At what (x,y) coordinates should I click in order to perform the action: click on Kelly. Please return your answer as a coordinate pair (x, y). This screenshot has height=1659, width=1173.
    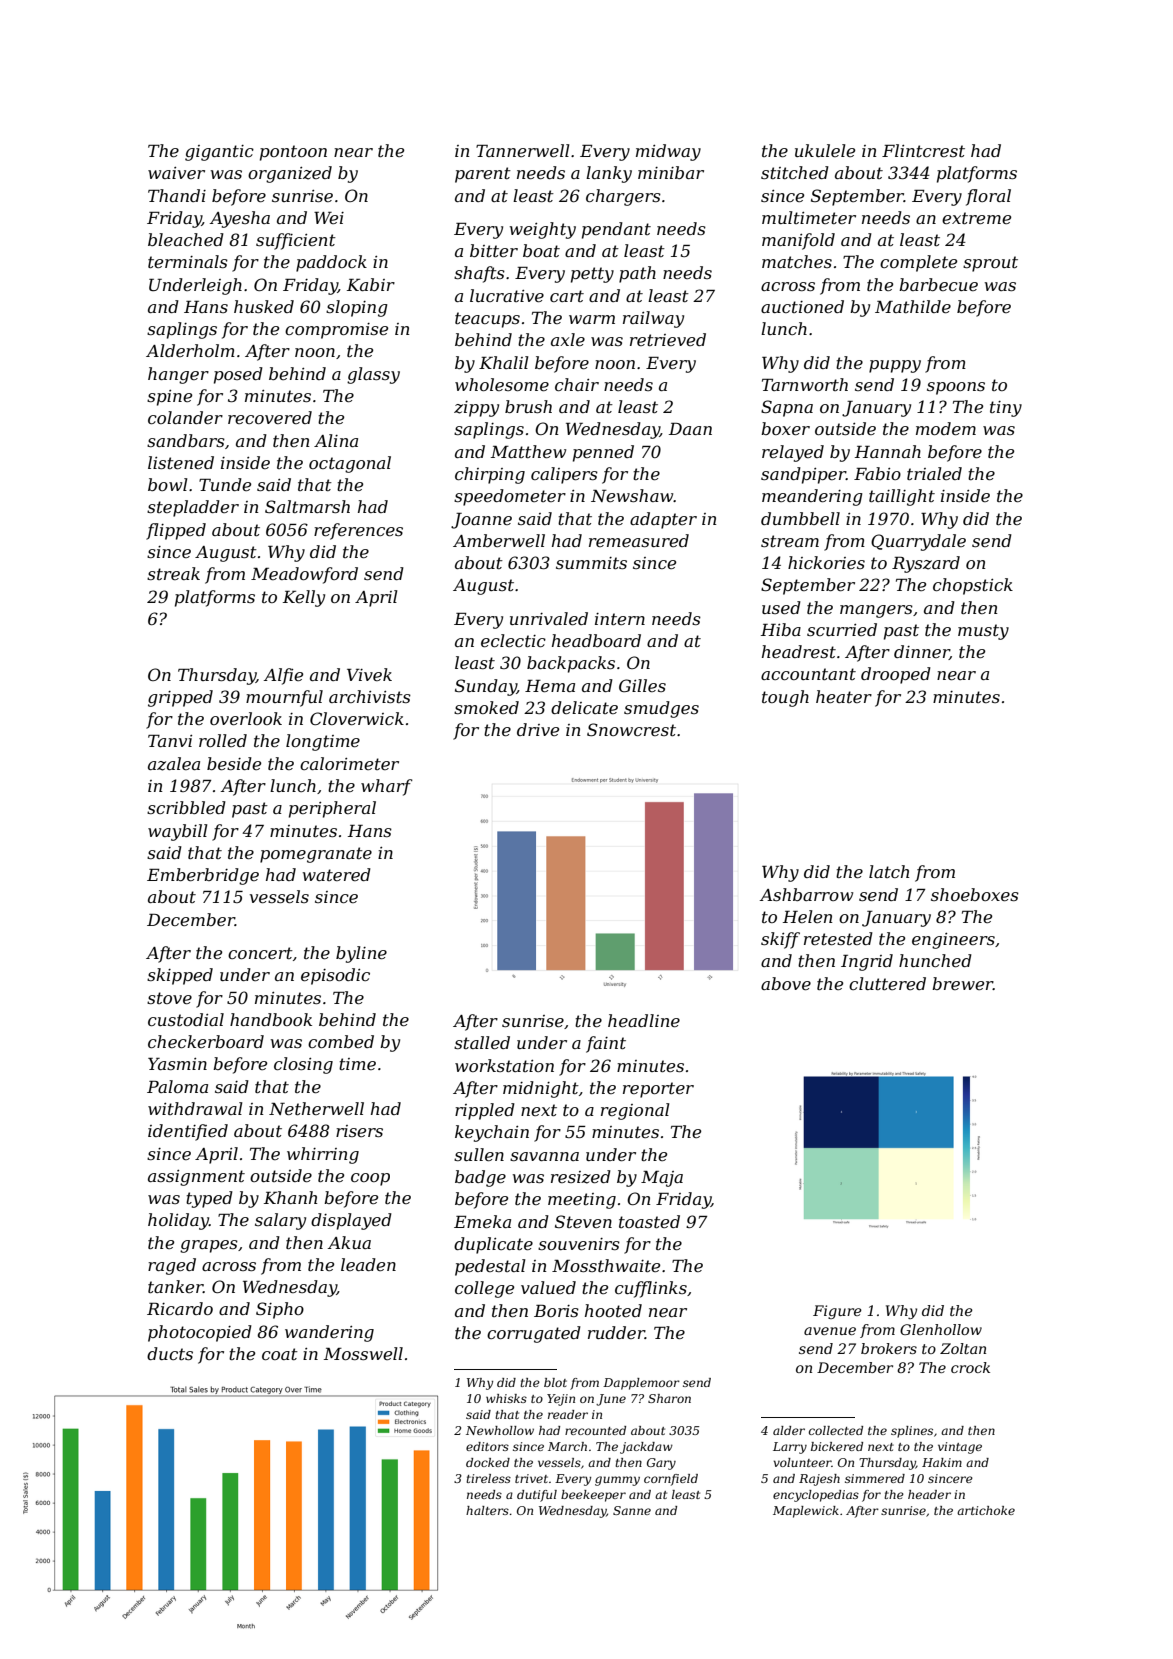
    Looking at the image, I should click on (304, 598).
